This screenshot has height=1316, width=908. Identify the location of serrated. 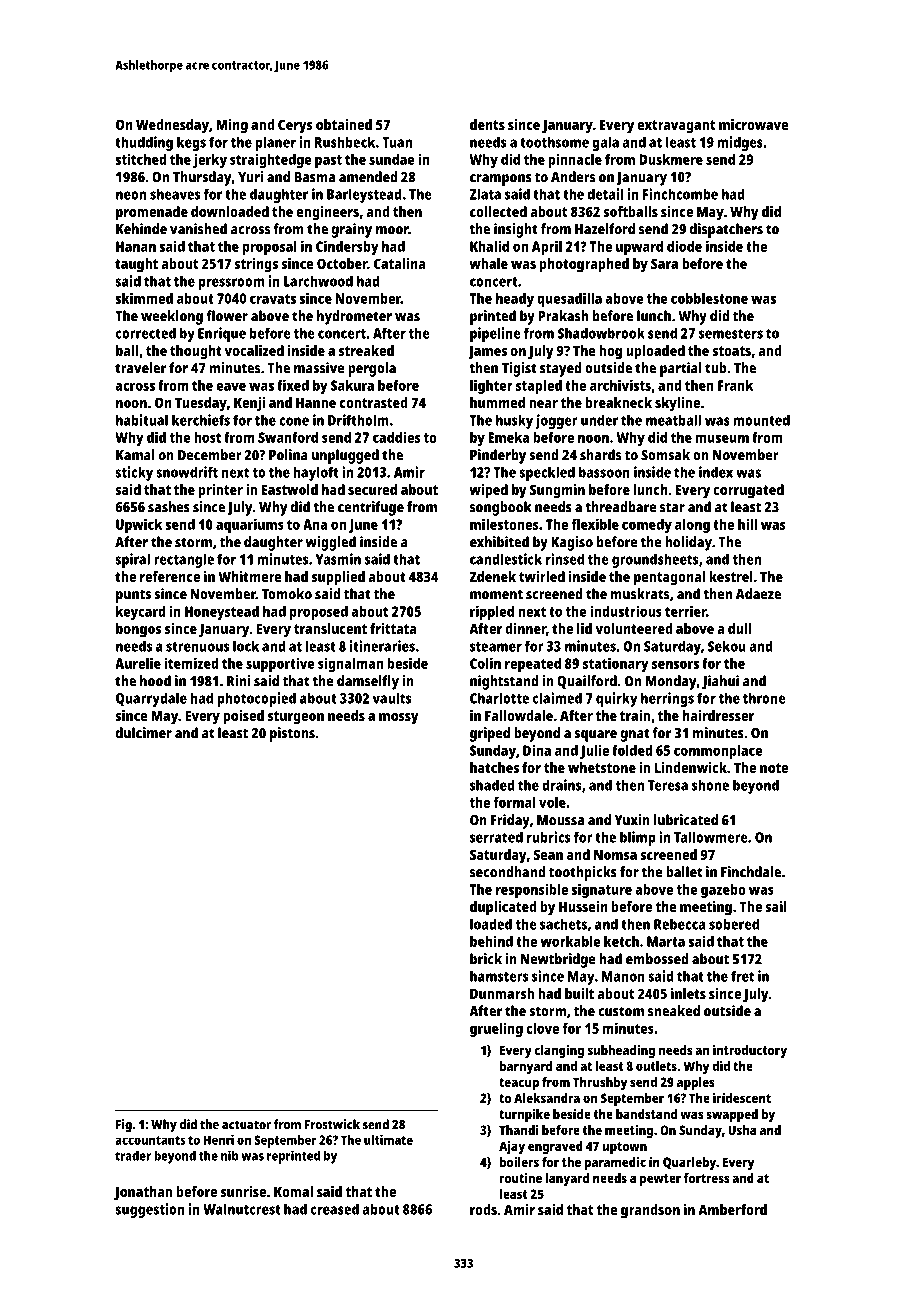
(496, 837).
